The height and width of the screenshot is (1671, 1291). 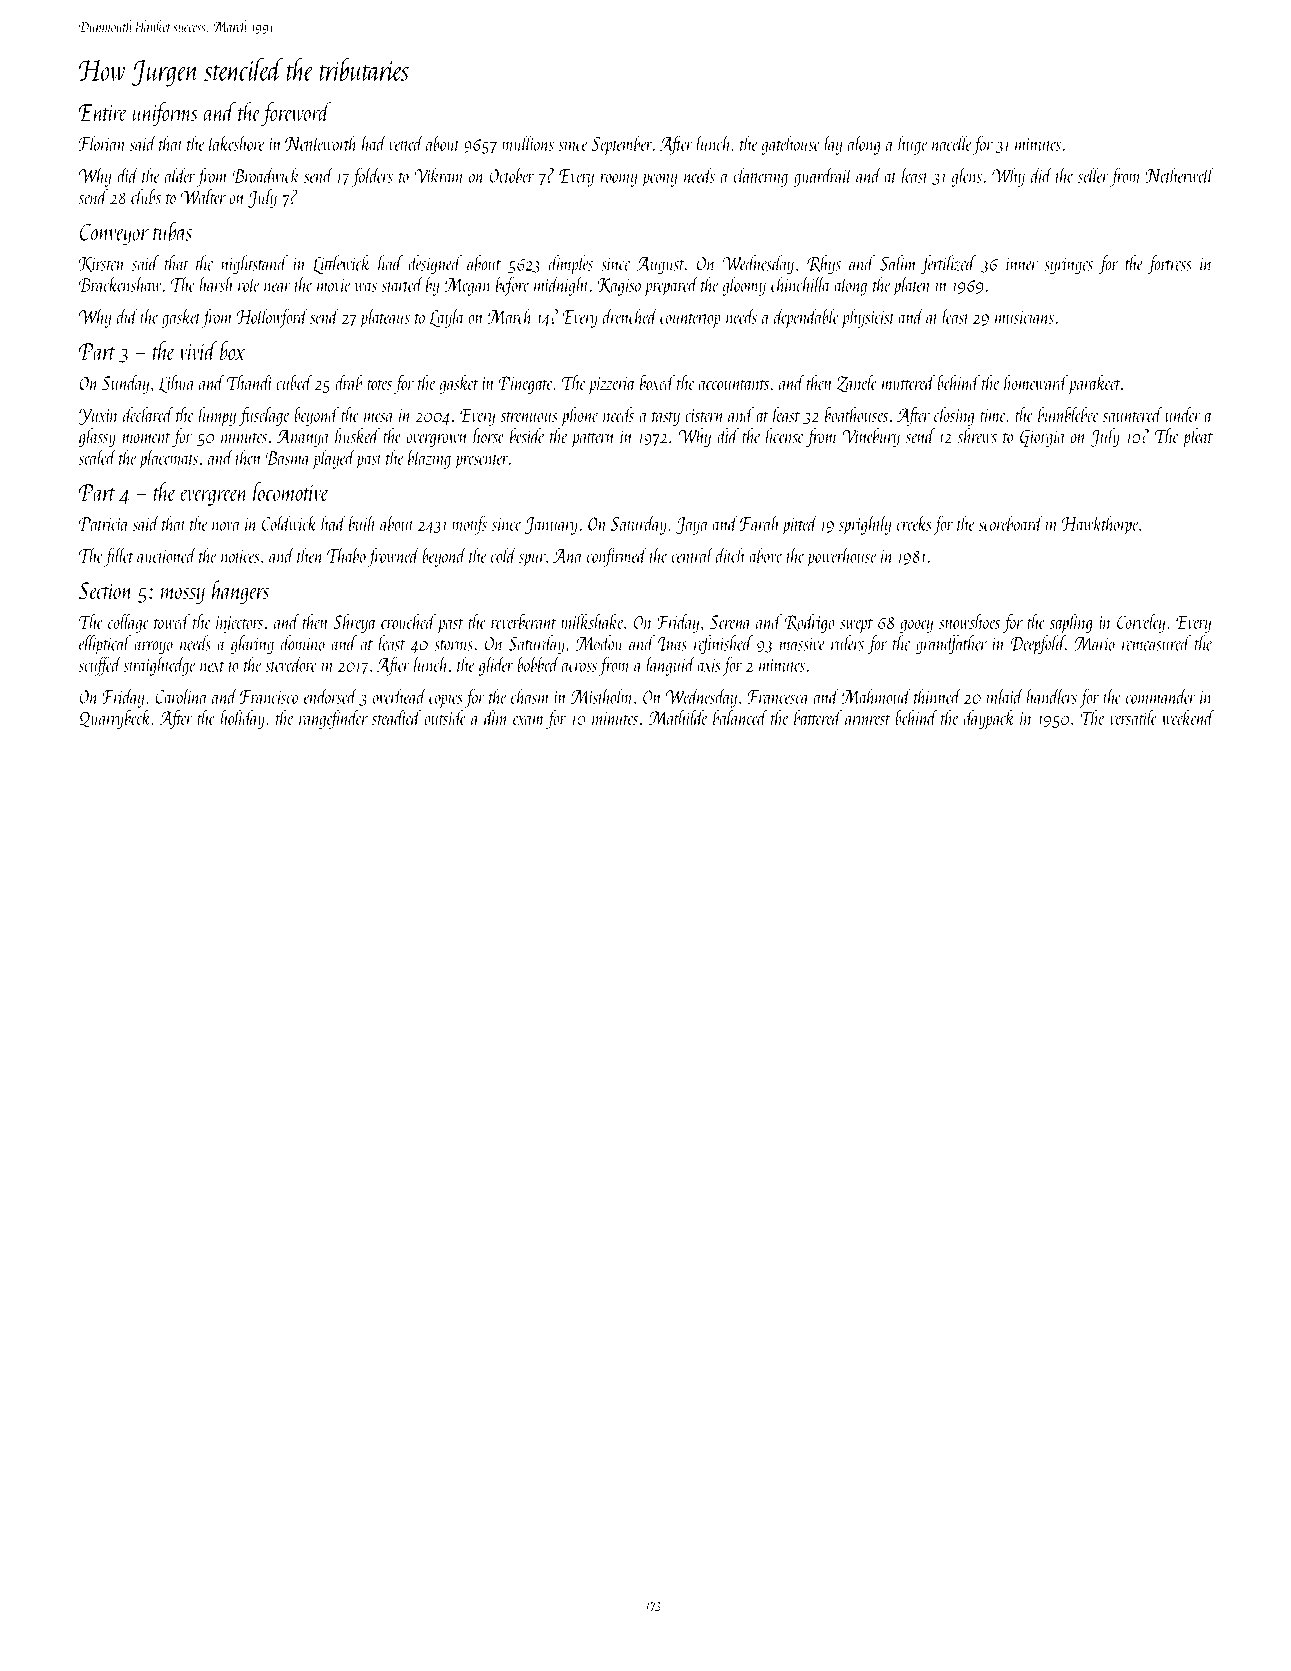 I want to click on September, so click(x=622, y=145).
